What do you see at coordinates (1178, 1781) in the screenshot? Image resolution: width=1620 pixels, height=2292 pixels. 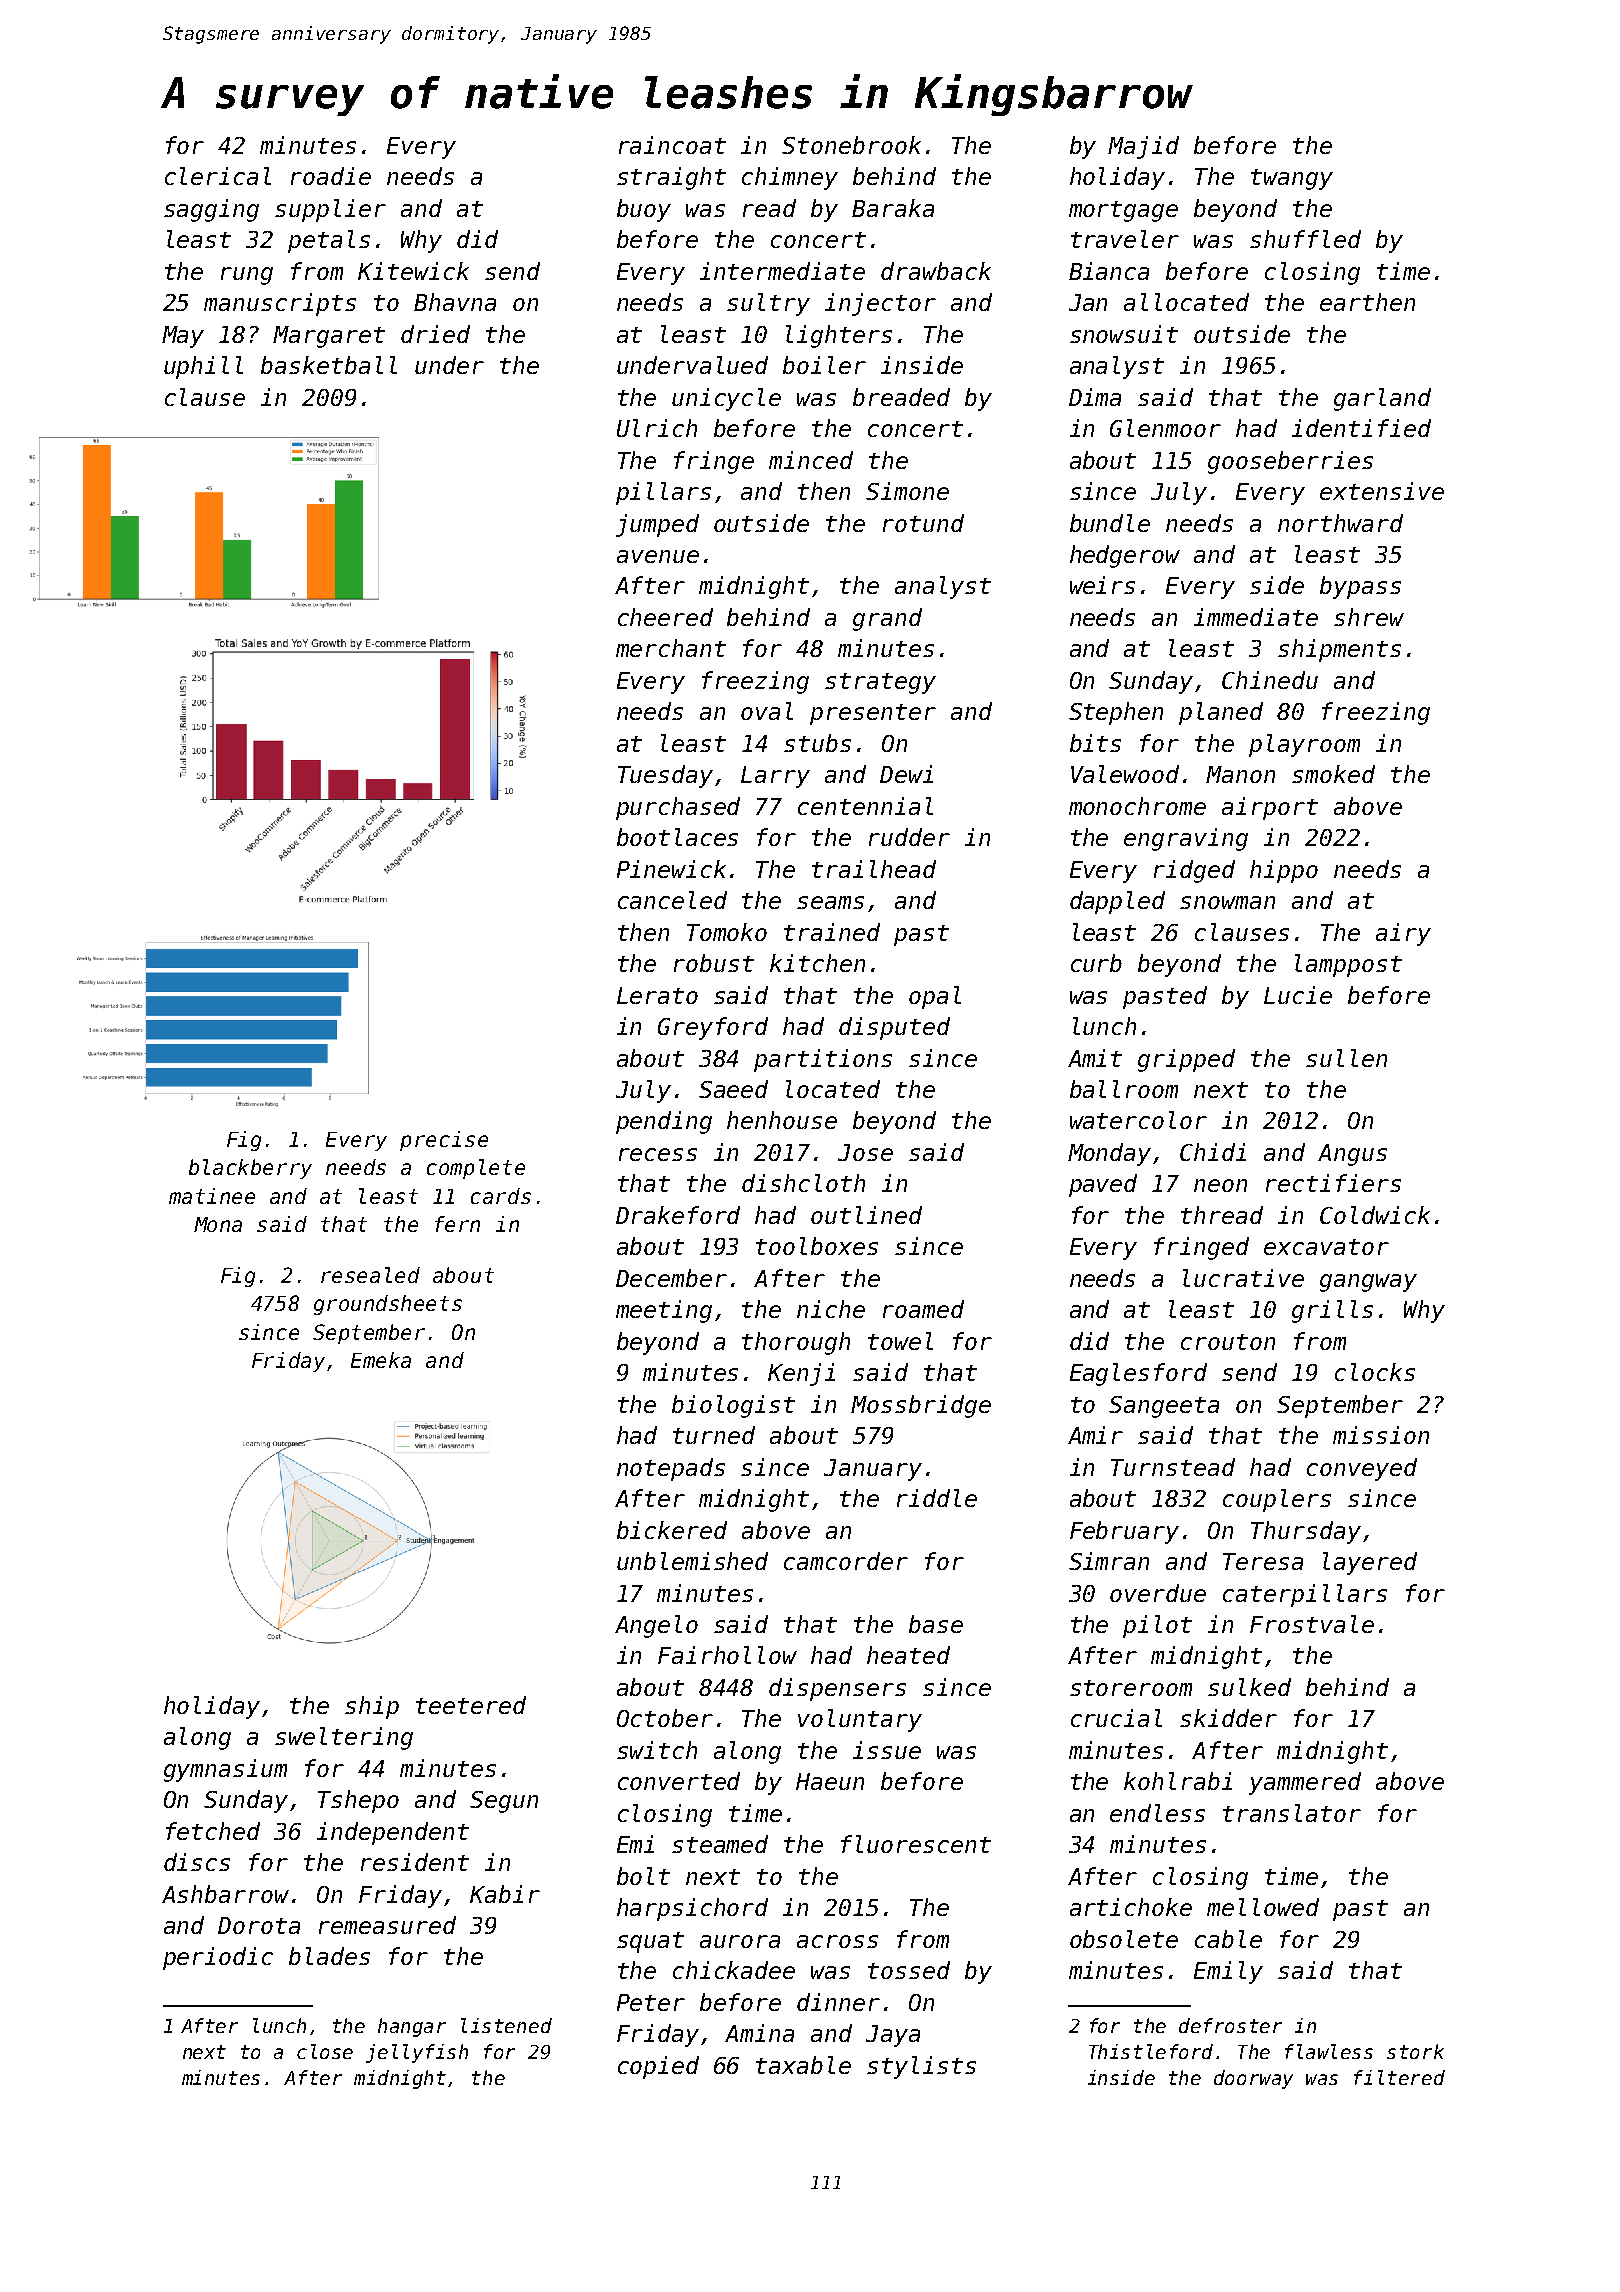 I see `kohlrabi` at bounding box center [1178, 1781].
